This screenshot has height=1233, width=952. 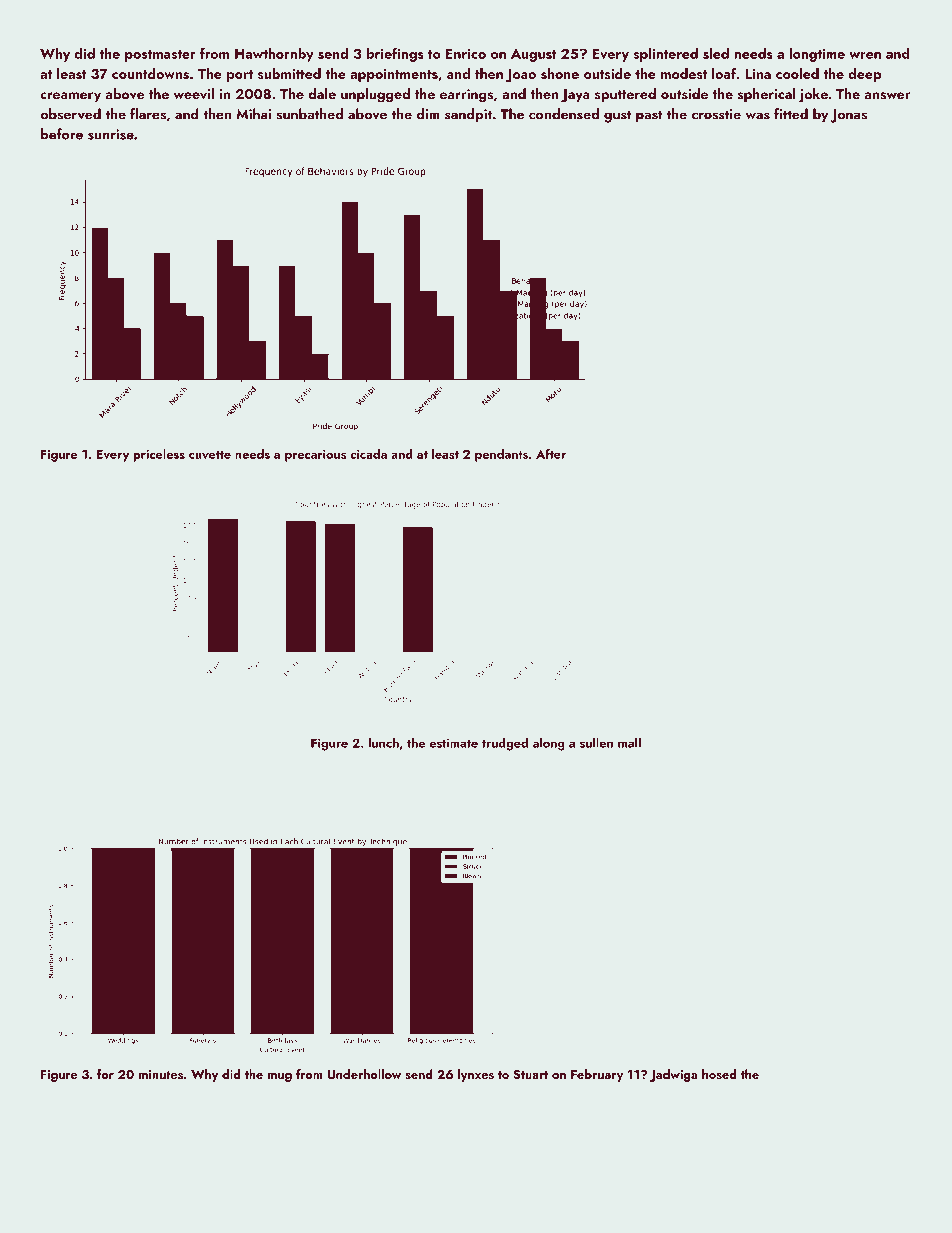 I want to click on pendants, so click(x=501, y=455).
